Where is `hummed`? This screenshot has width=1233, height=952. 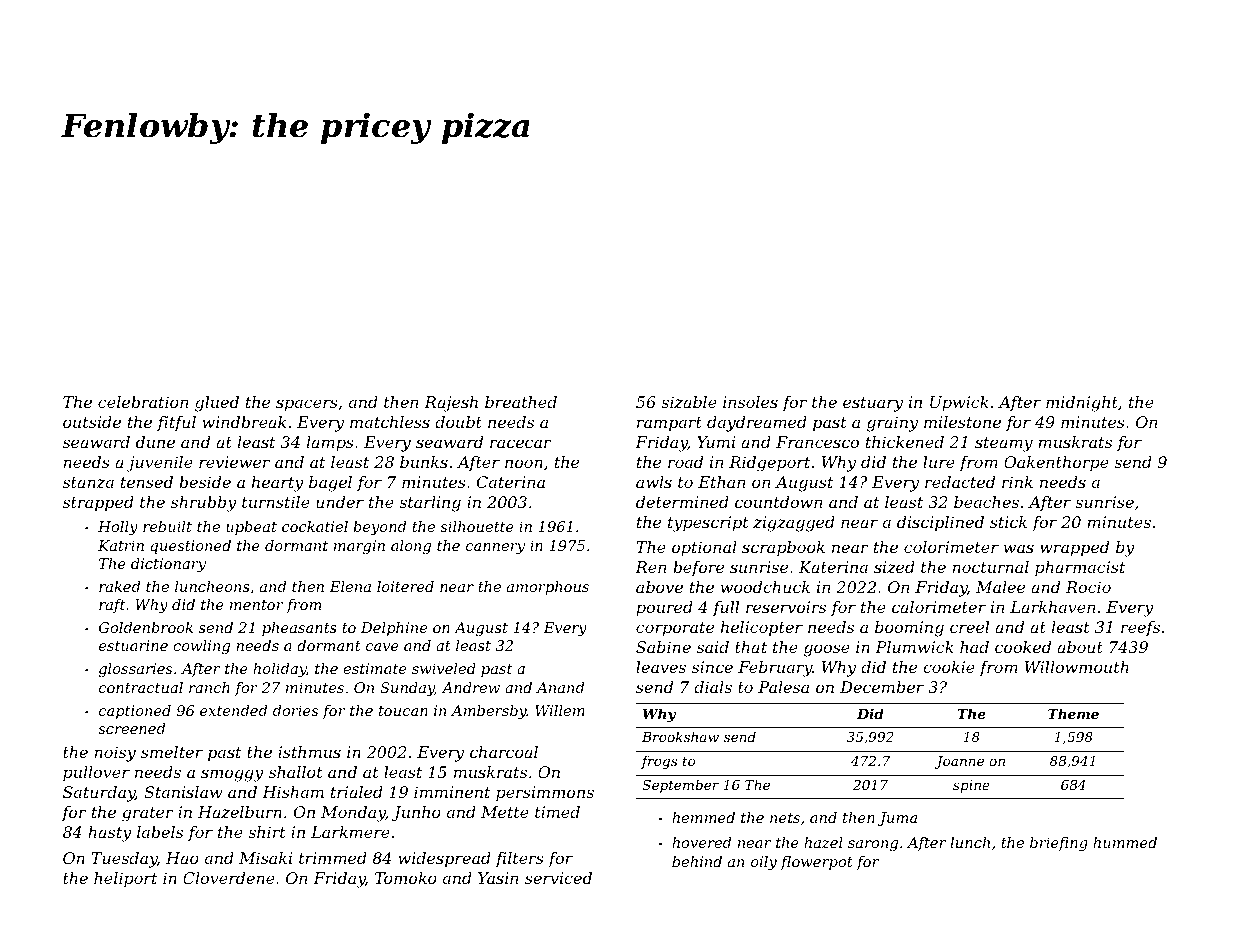
hummed is located at coordinates (1125, 842).
